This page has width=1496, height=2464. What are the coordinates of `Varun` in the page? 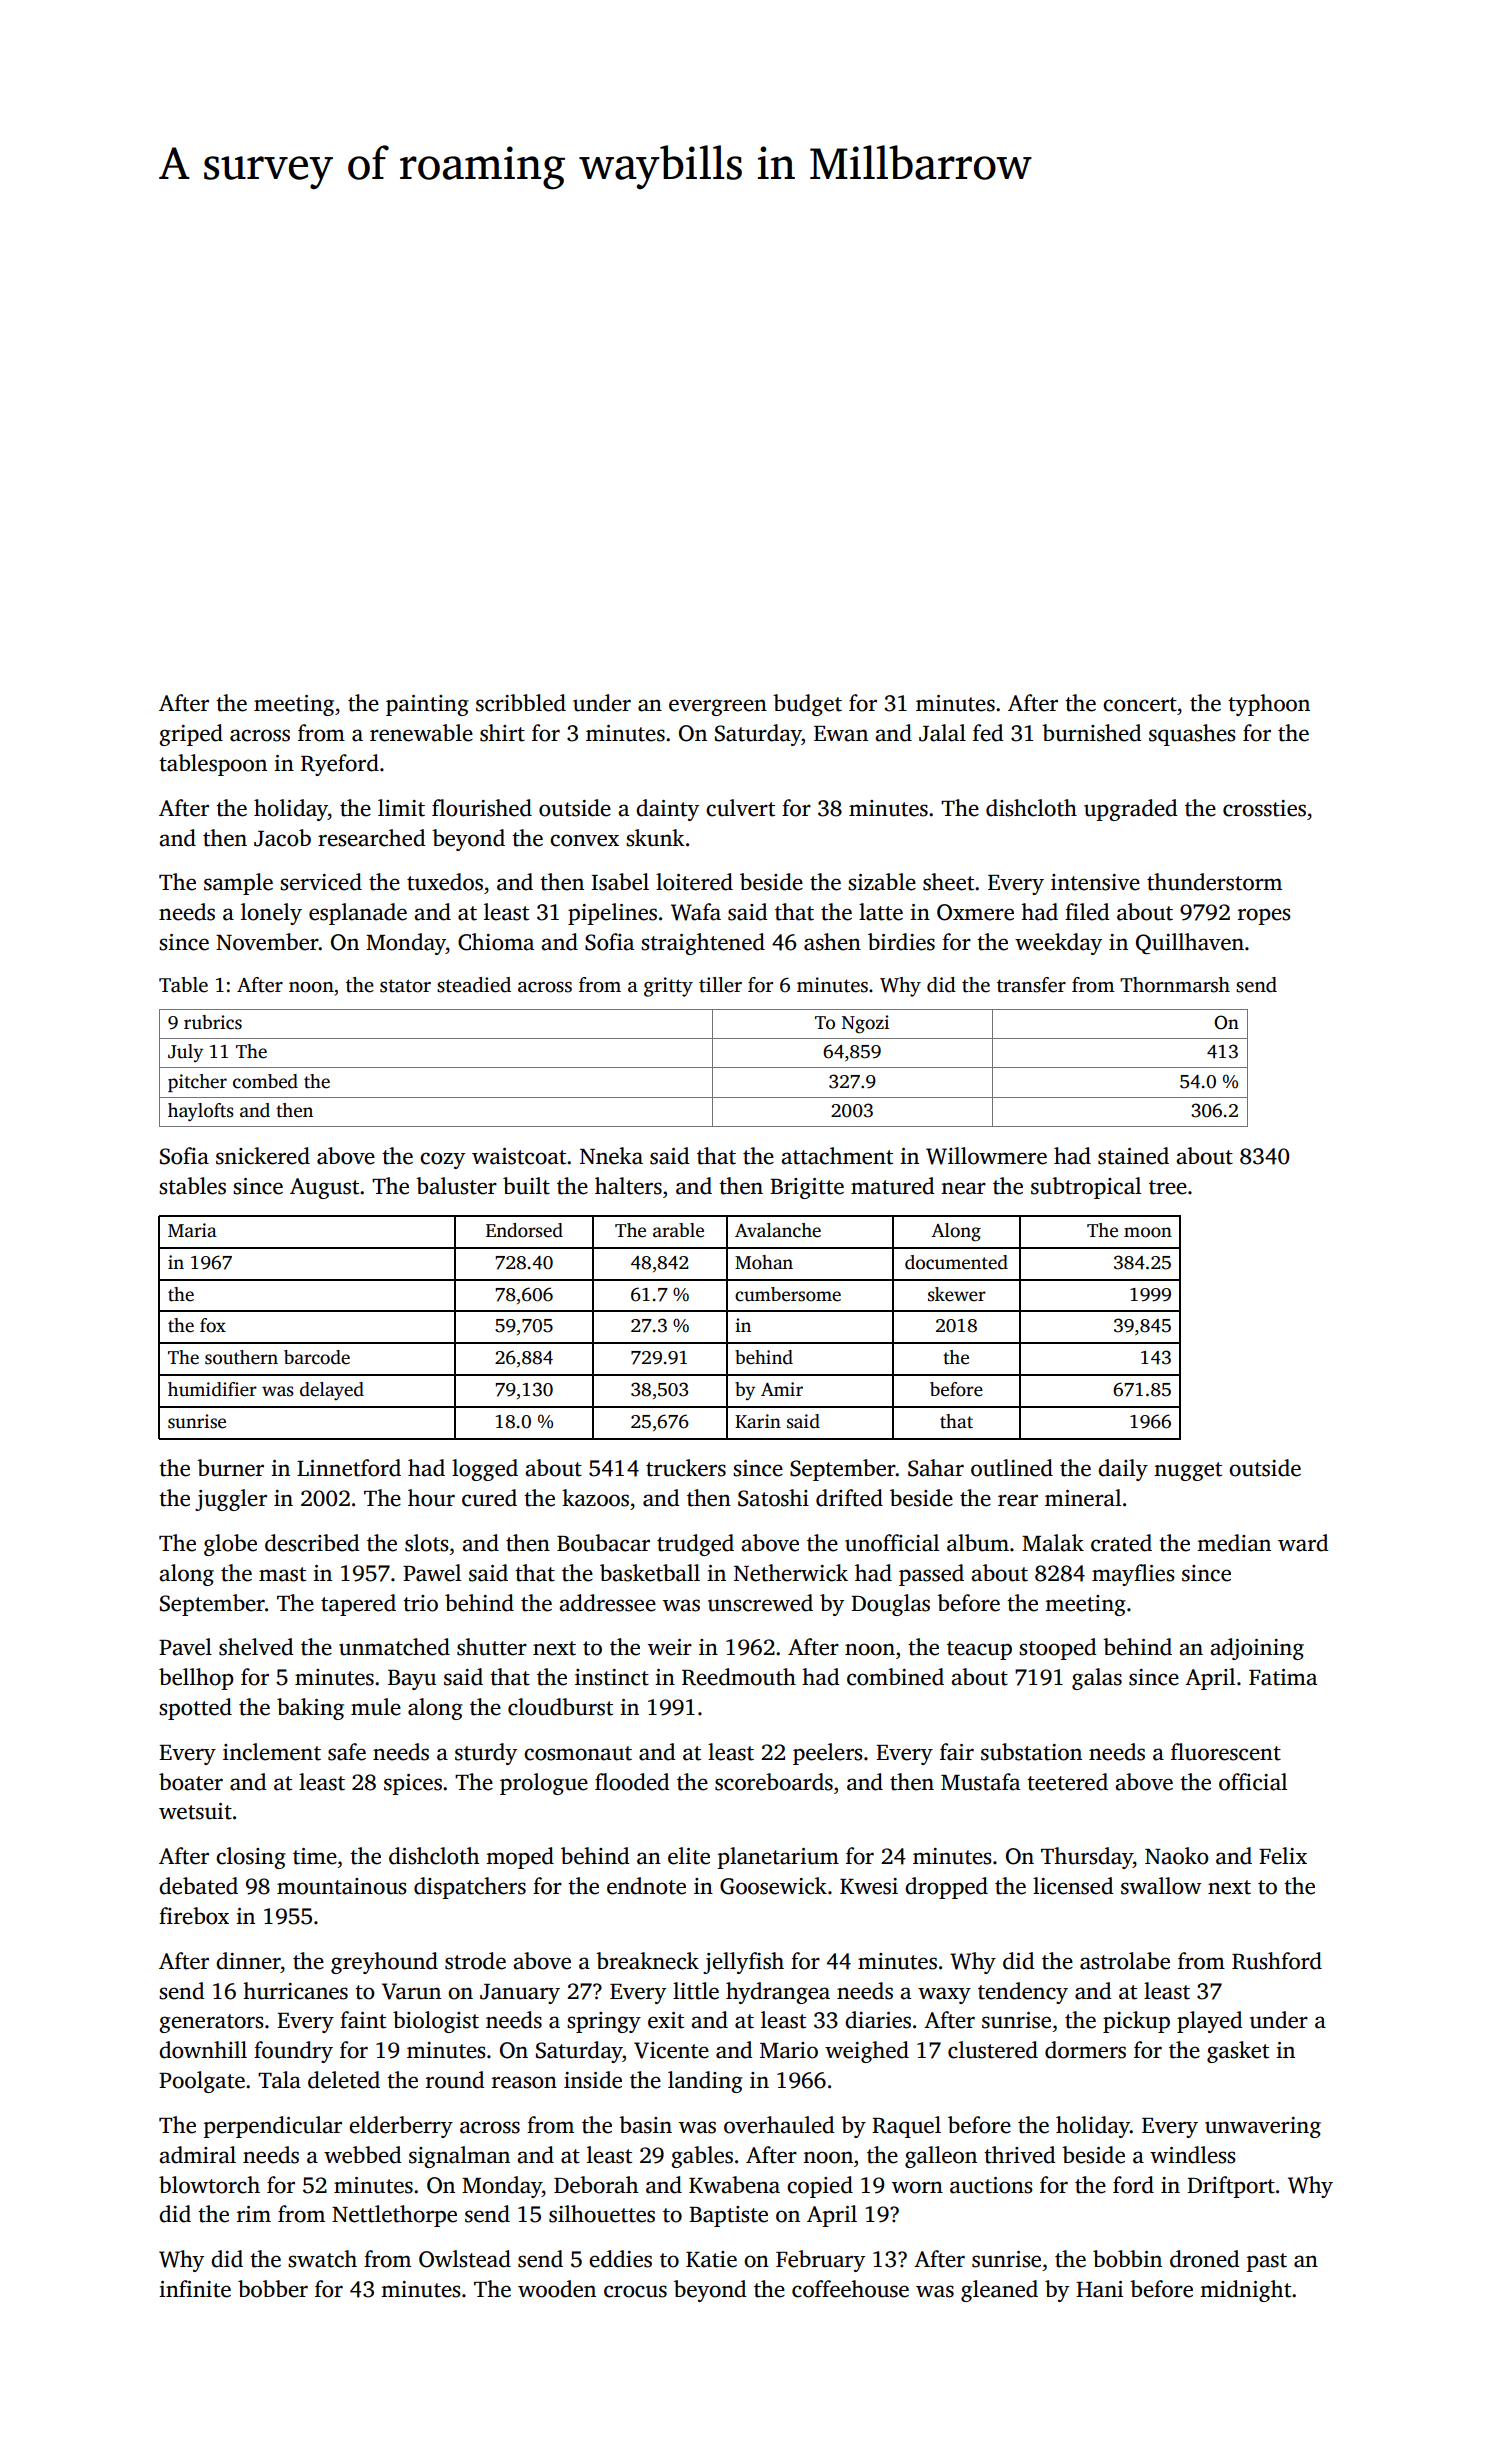 It's located at (411, 1991).
